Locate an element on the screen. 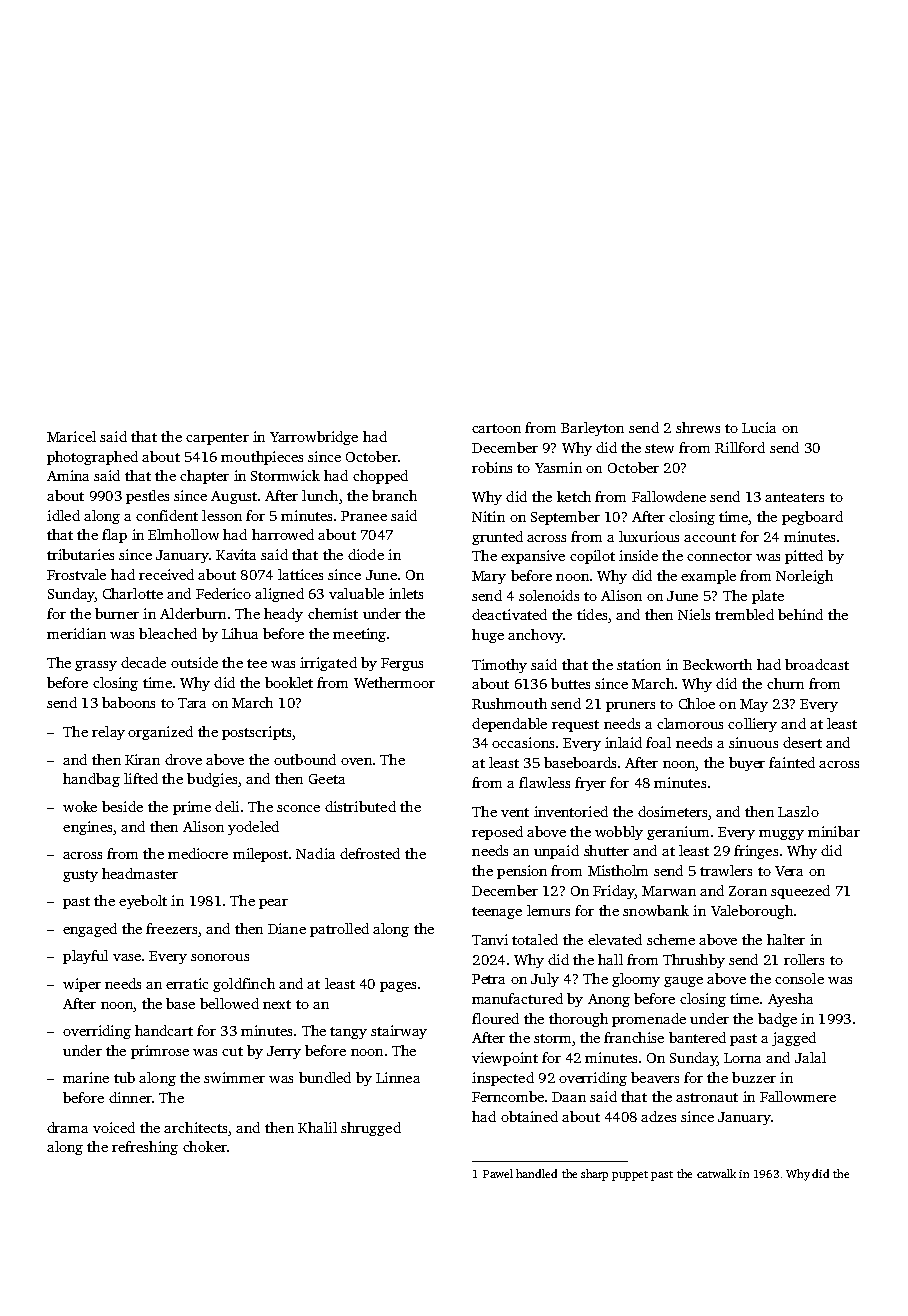 This screenshot has width=908, height=1316. patrolled is located at coordinates (339, 930).
